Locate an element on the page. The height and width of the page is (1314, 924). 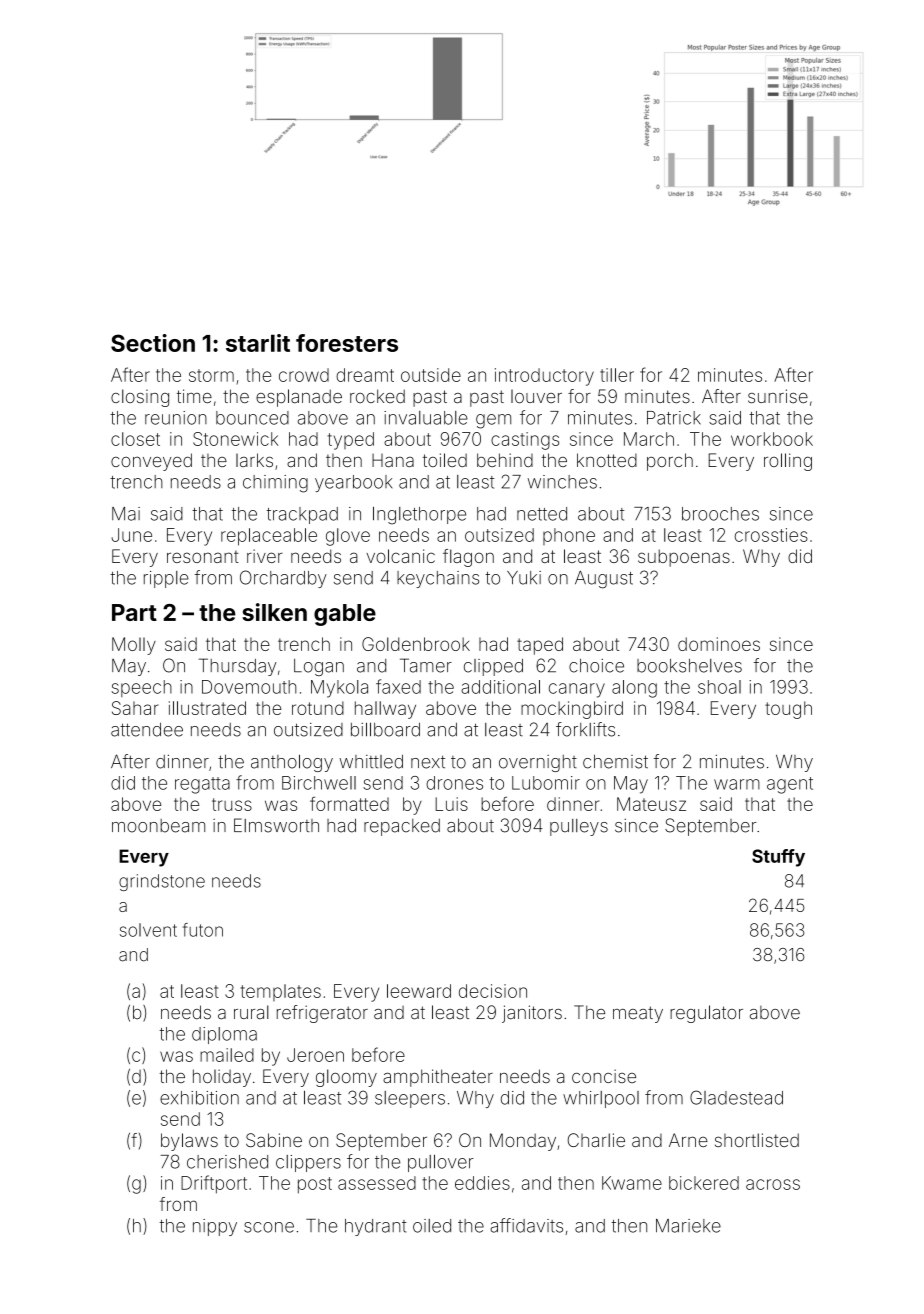
introductory is located at coordinates (544, 377).
